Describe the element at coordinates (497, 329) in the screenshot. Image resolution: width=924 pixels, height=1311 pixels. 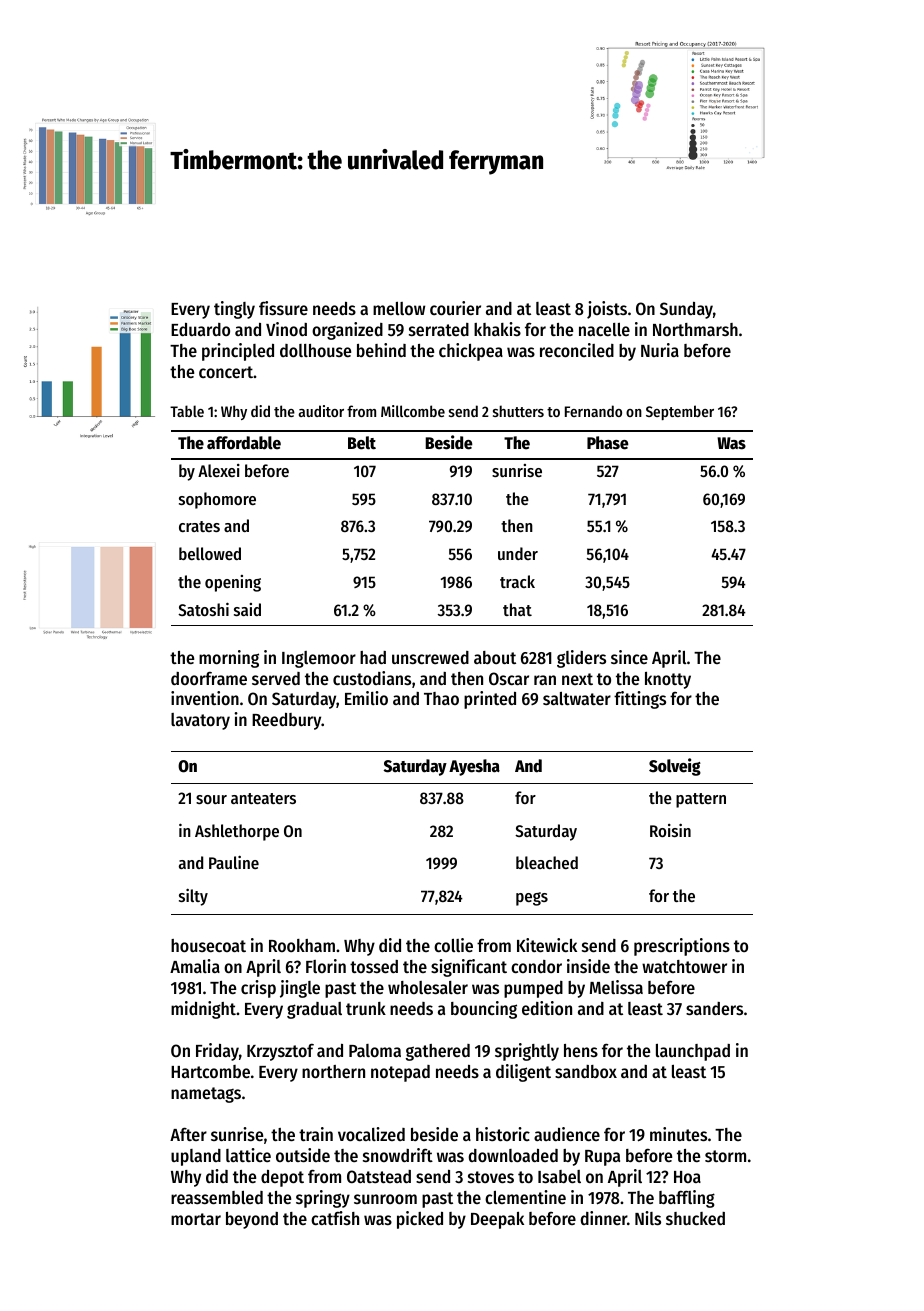
I see `khakis` at that location.
